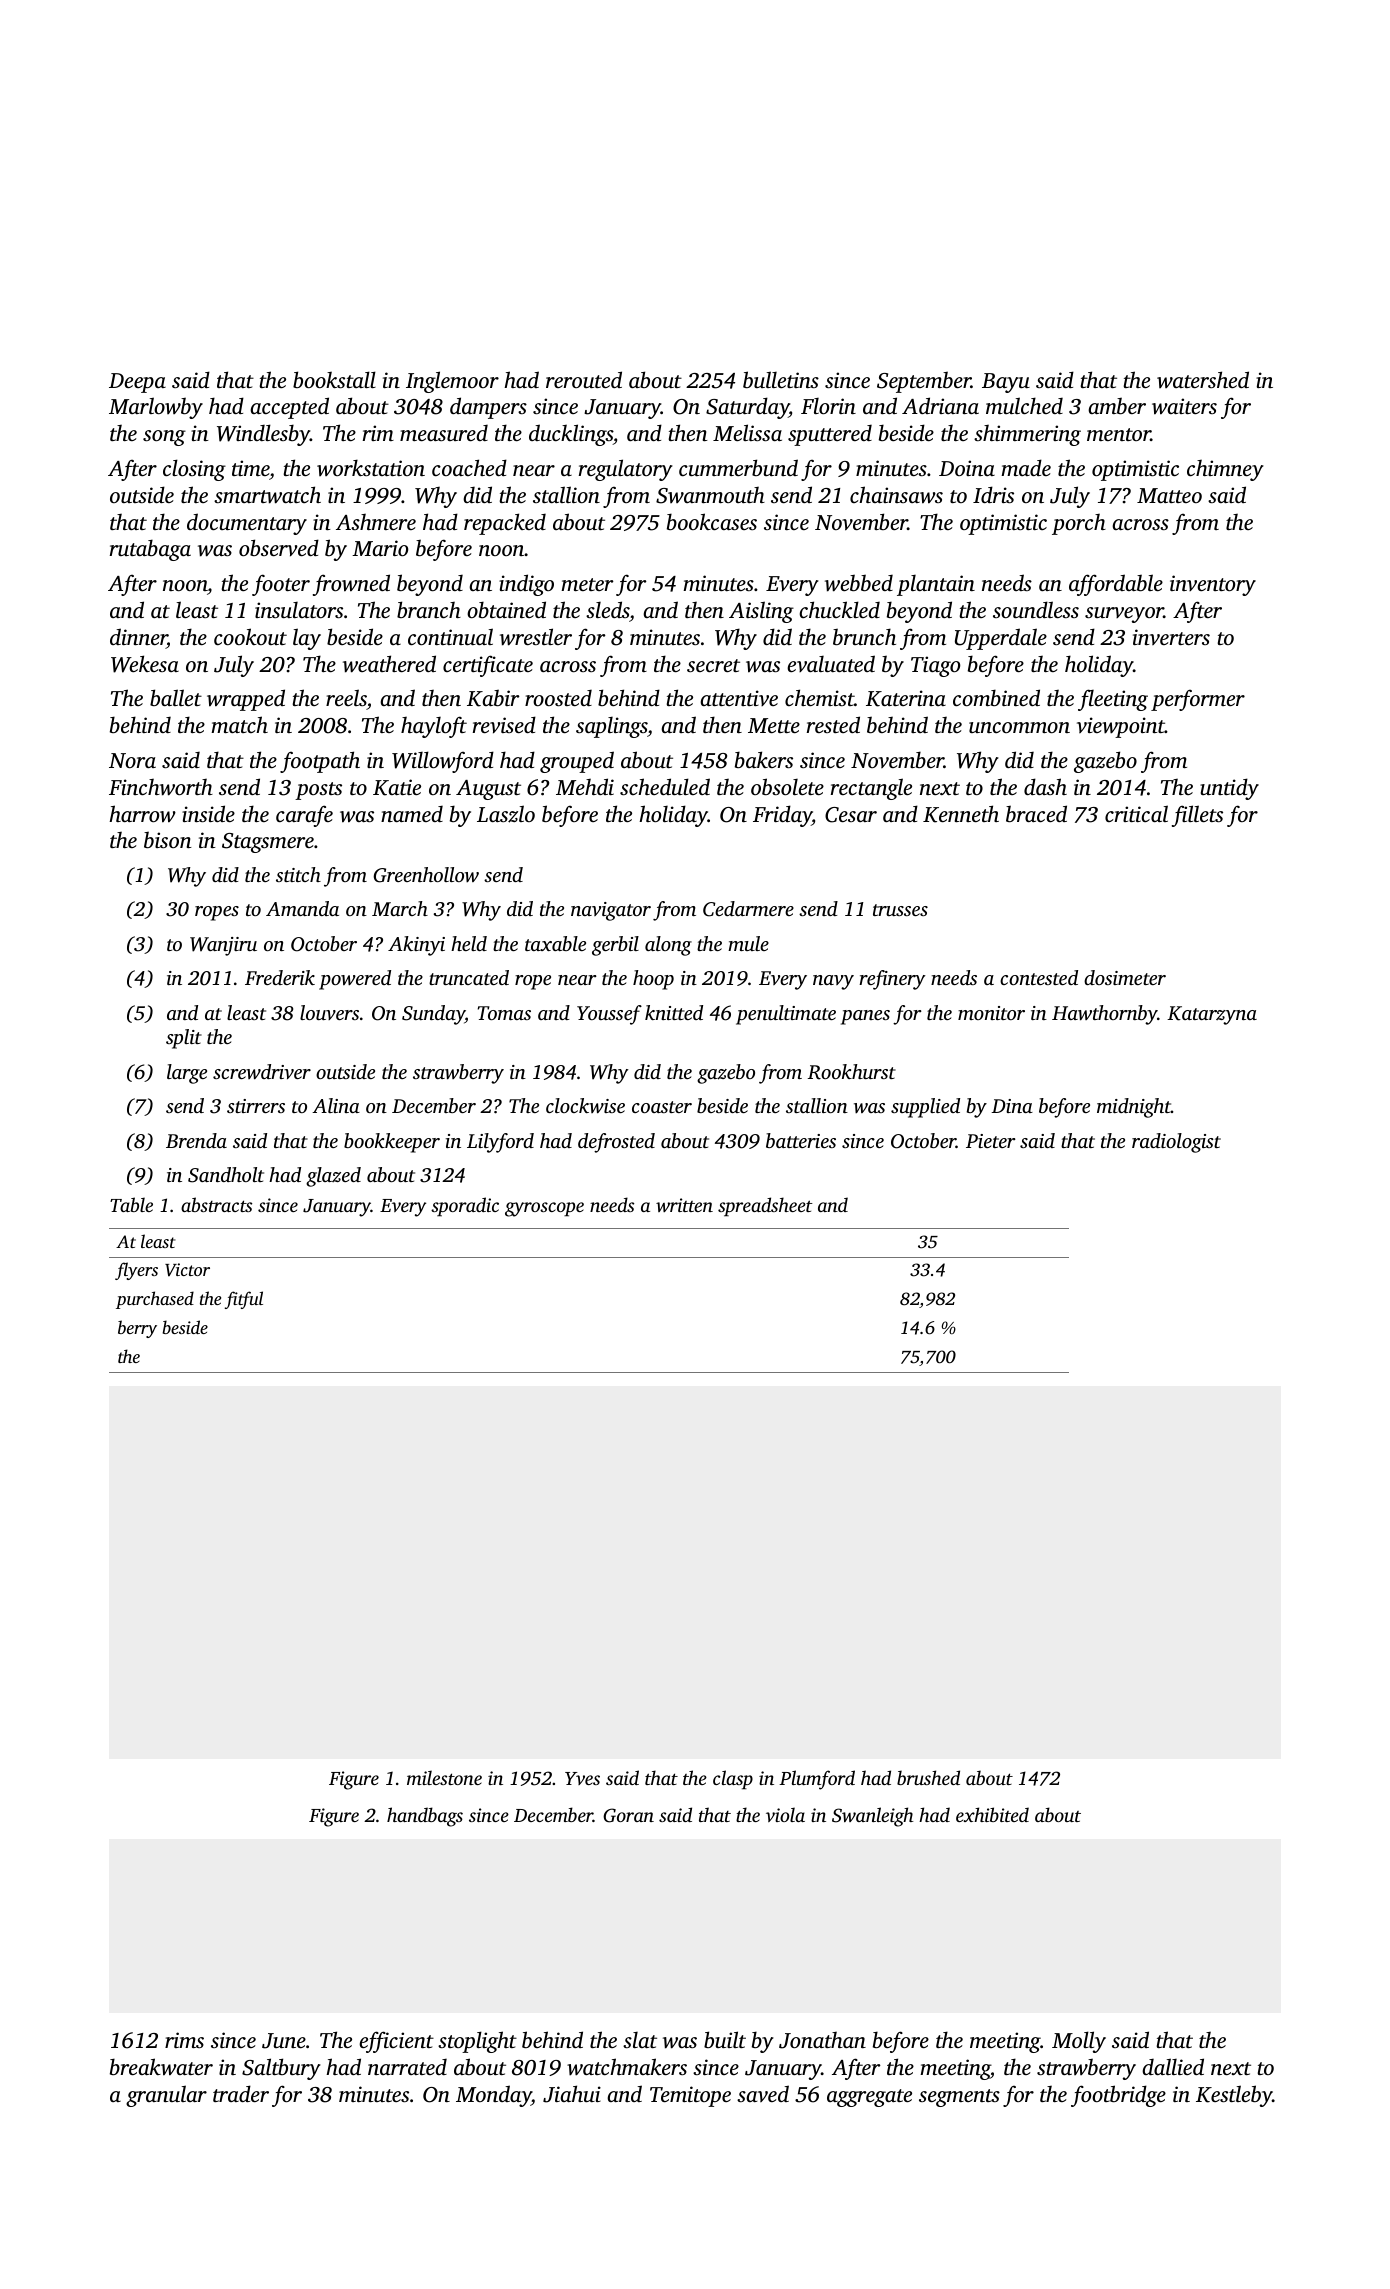  I want to click on bulletins, so click(781, 379).
